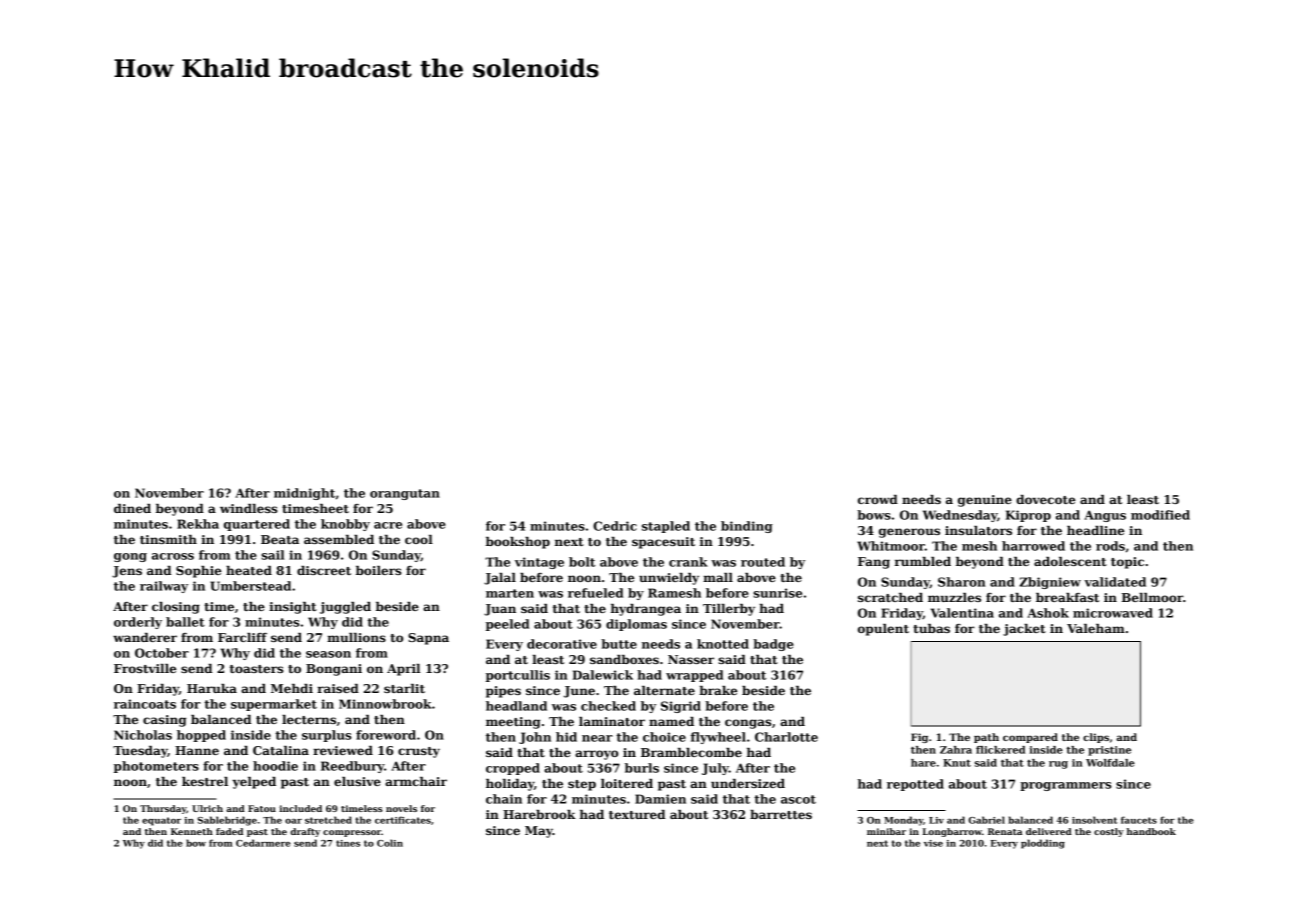  What do you see at coordinates (162, 653) in the screenshot?
I see `October` at bounding box center [162, 653].
